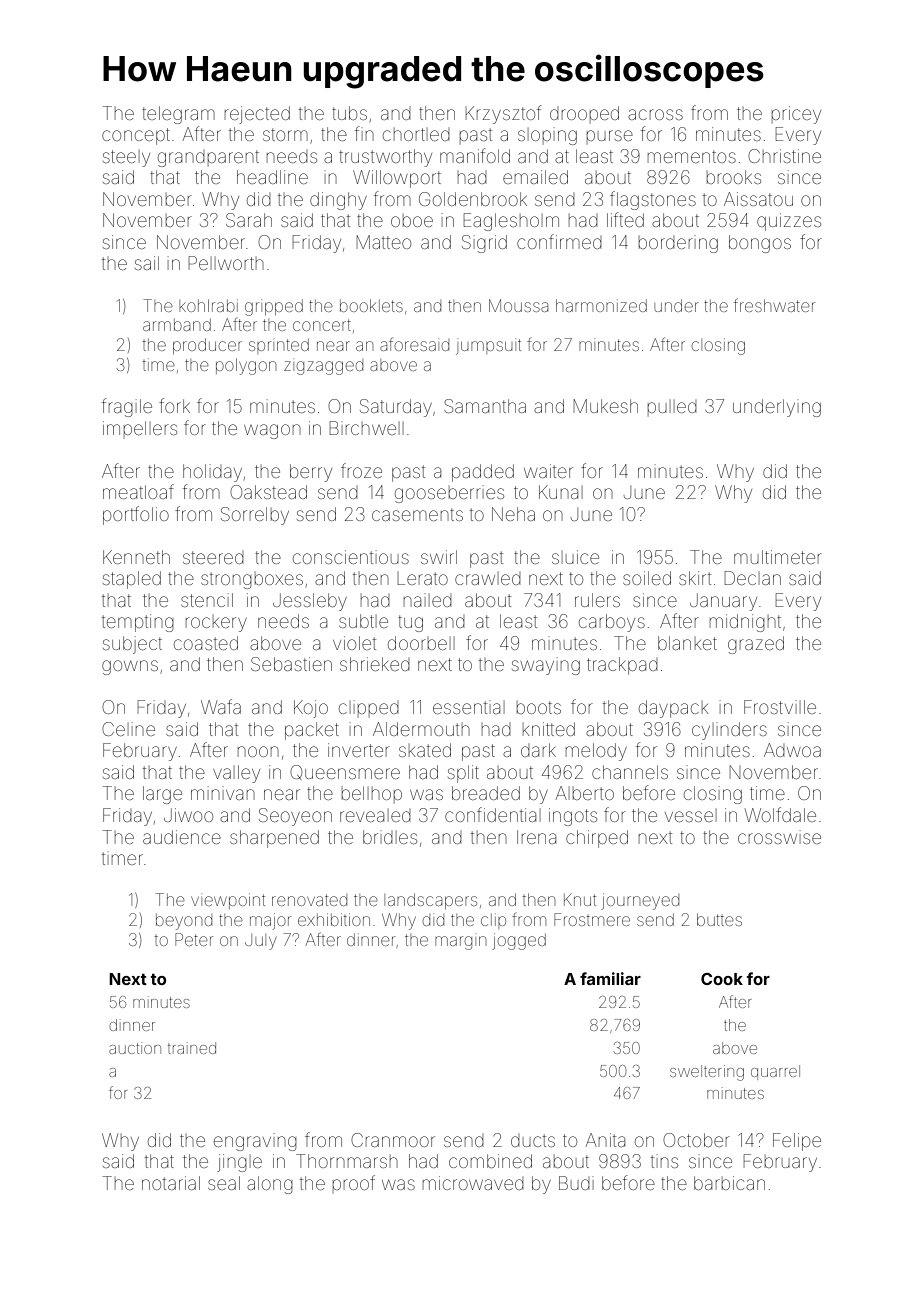 The image size is (924, 1308). I want to click on Kenneth, so click(136, 557).
